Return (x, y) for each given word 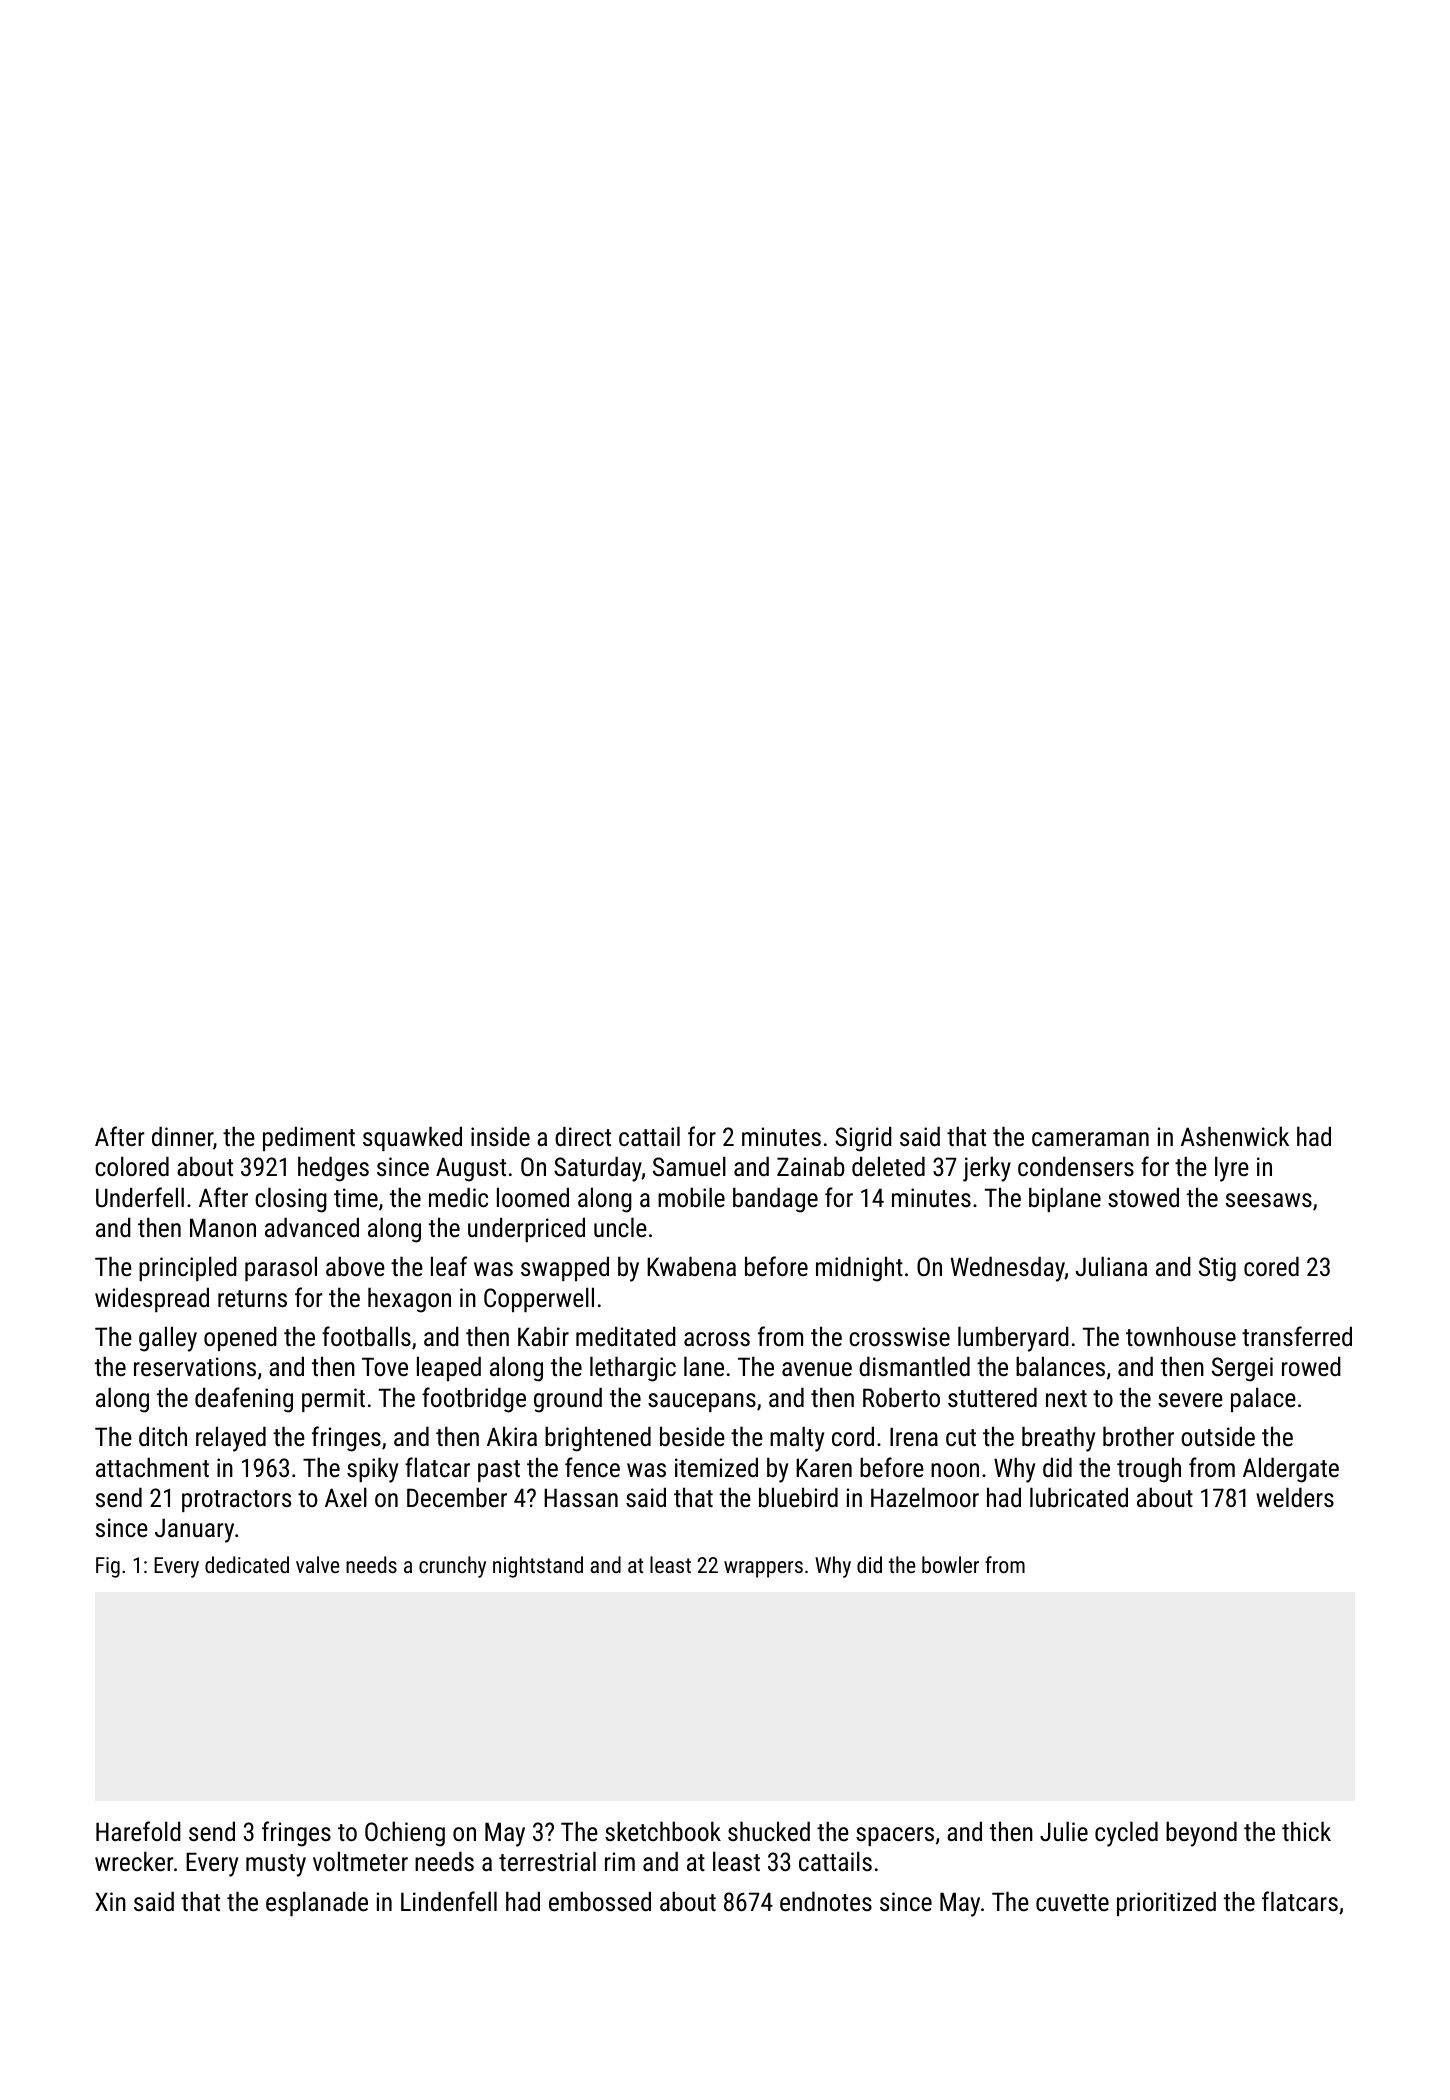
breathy (1058, 1439)
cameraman (1090, 1139)
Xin (110, 1901)
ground (568, 1400)
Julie (1064, 1831)
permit (333, 1400)
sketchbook (663, 1831)
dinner (182, 1136)
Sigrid (863, 1139)
